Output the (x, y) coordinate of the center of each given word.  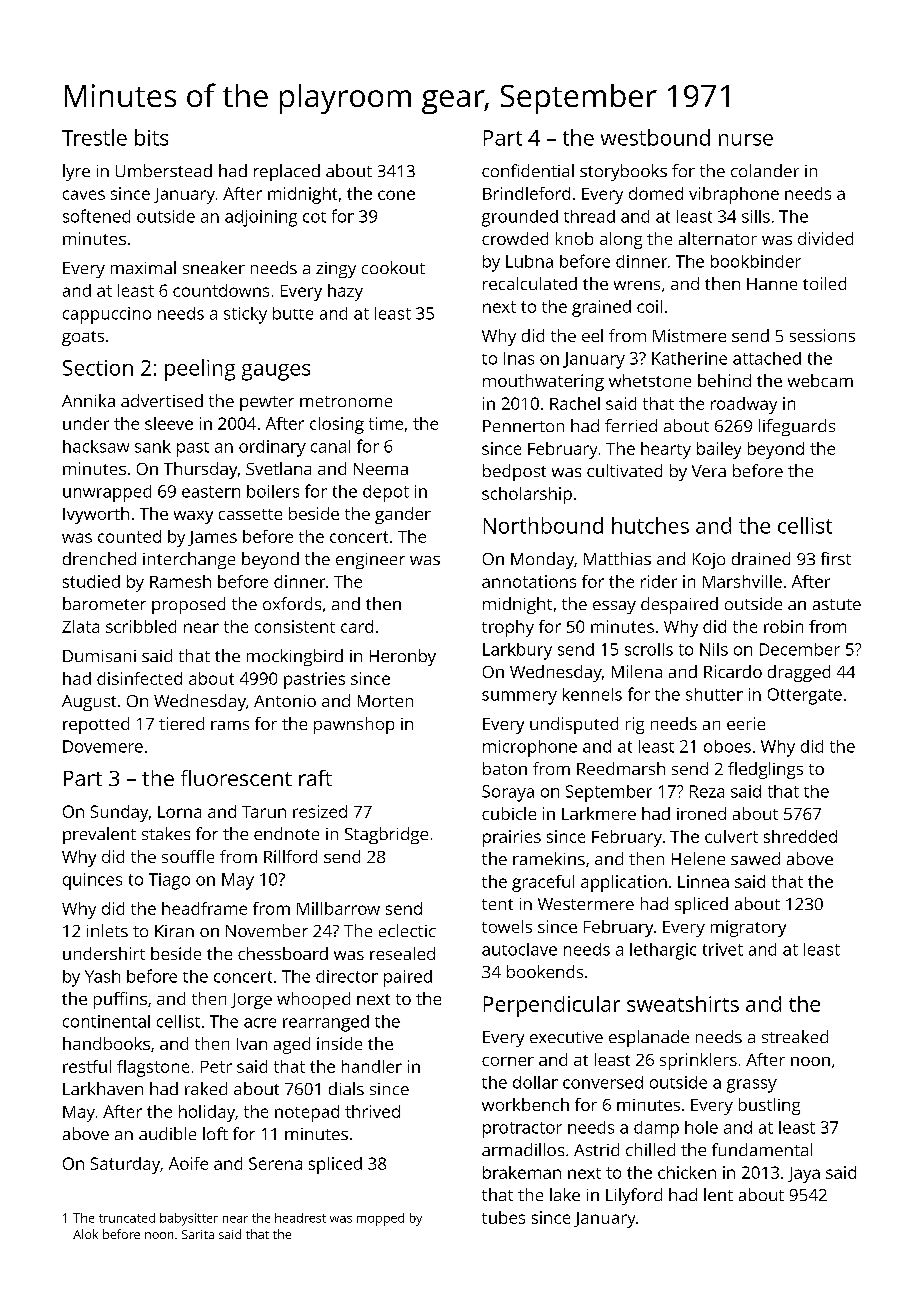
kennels (592, 694)
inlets (107, 930)
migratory (748, 928)
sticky (245, 315)
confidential (528, 170)
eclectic (407, 930)
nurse (746, 140)
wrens (637, 285)
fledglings (765, 770)
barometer (104, 603)
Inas (519, 358)
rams (230, 725)
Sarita (198, 1234)
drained (761, 558)
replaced (287, 172)
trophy (508, 628)
